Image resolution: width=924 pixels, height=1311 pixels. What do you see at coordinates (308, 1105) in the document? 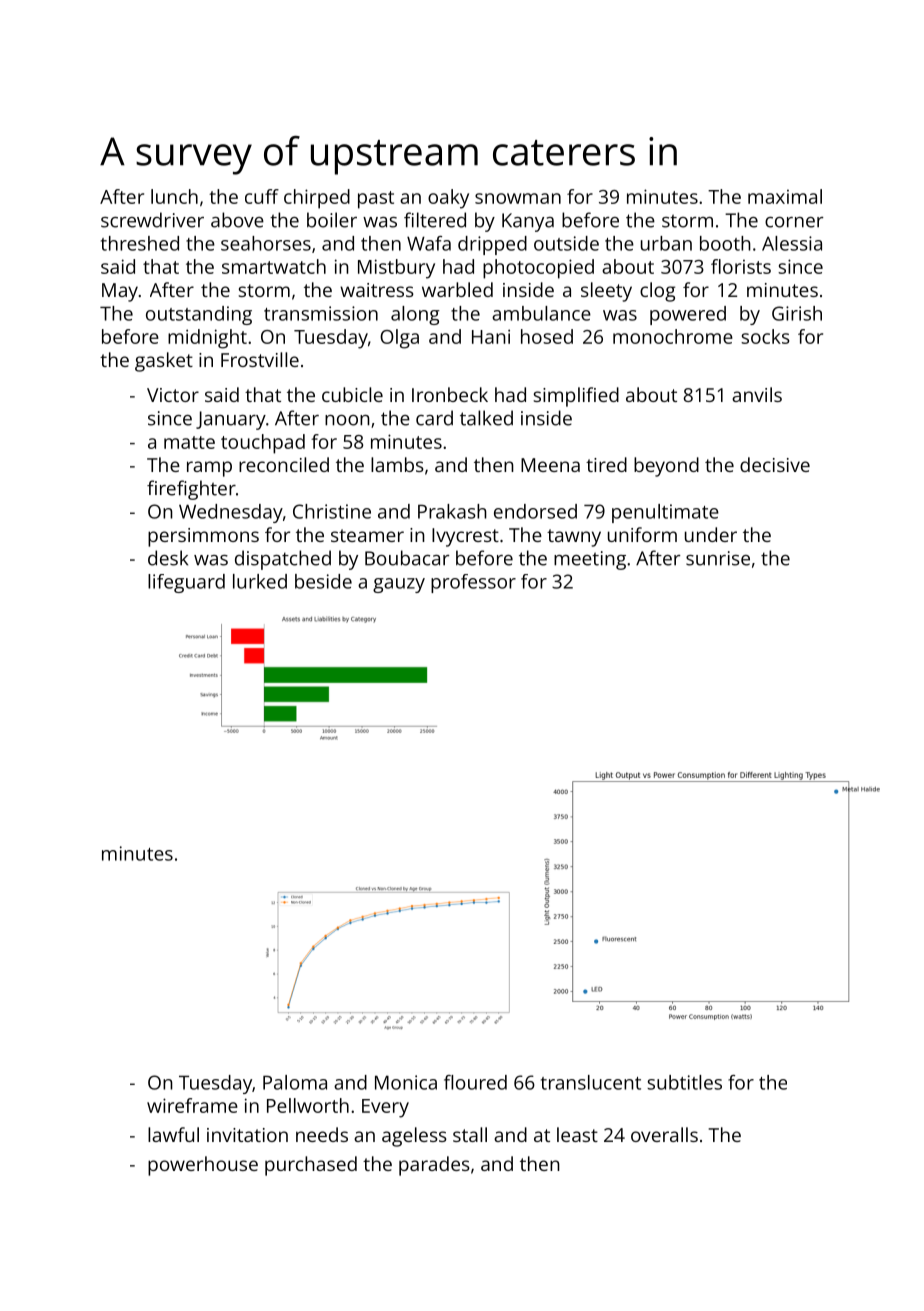
I see `Pellworth` at bounding box center [308, 1105].
